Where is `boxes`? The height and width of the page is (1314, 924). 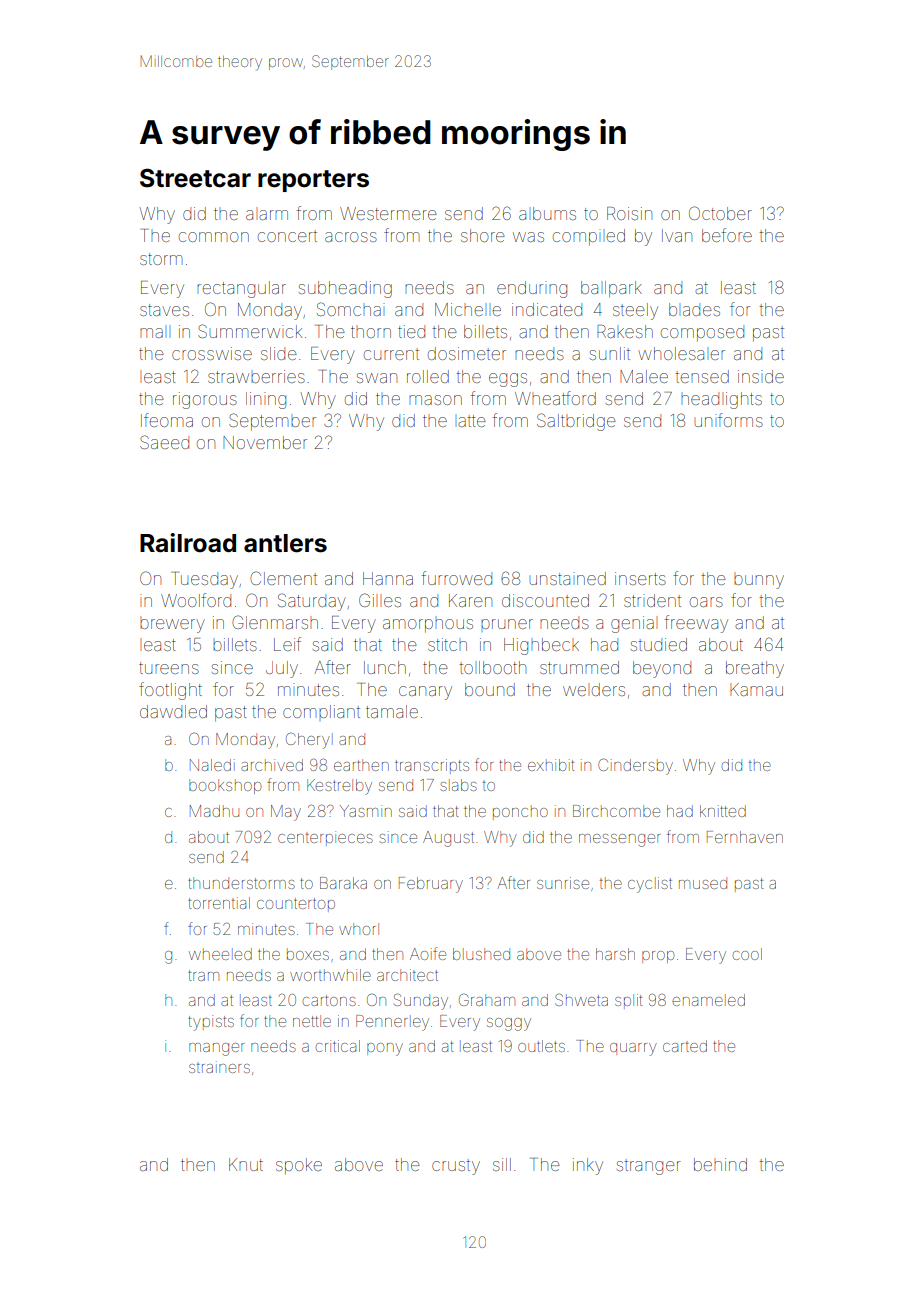
boxes is located at coordinates (308, 954).
